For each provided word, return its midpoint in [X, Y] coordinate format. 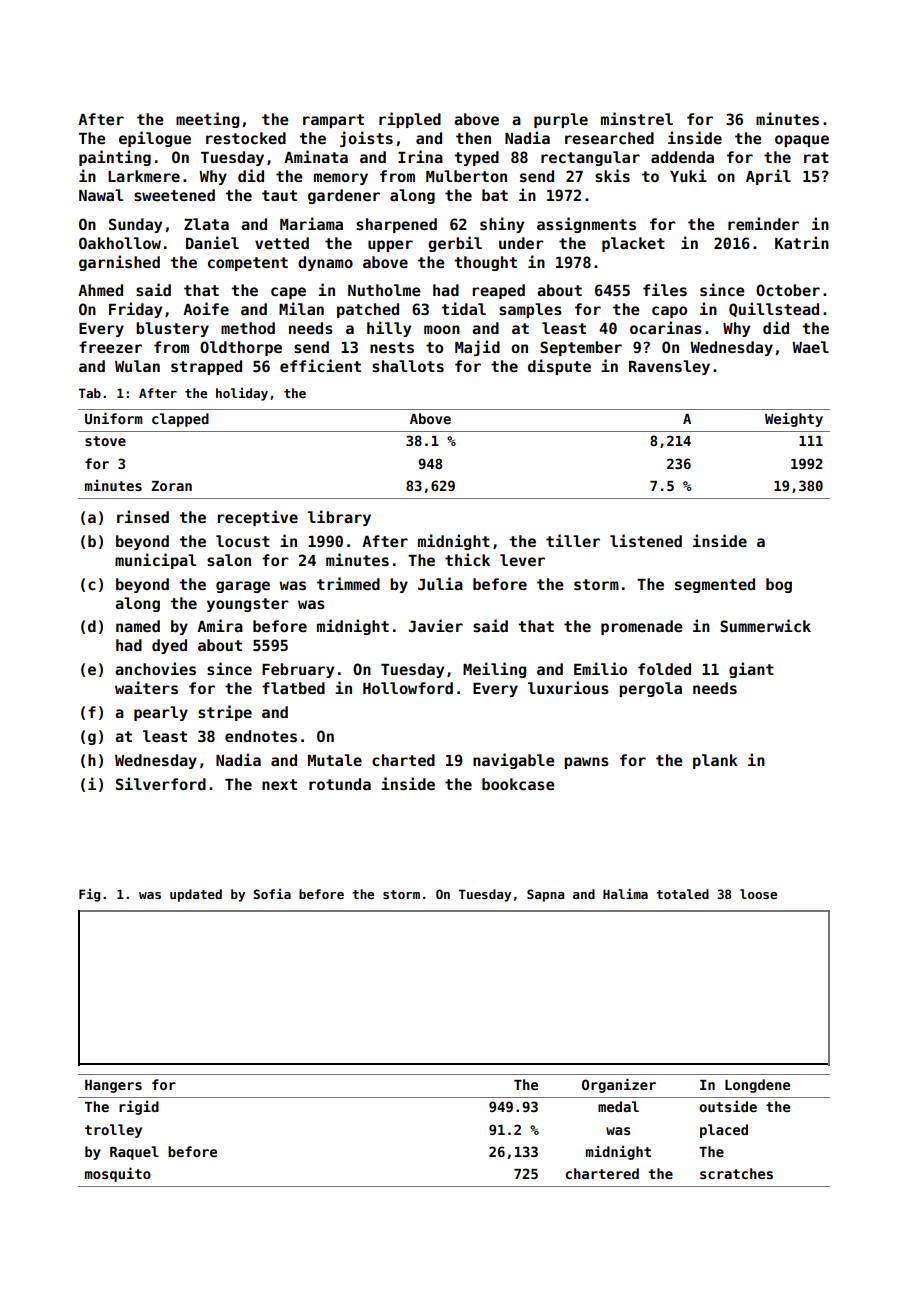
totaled [682, 894]
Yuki [688, 175]
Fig [89, 895]
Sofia [272, 893]
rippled [410, 120]
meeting [207, 120]
